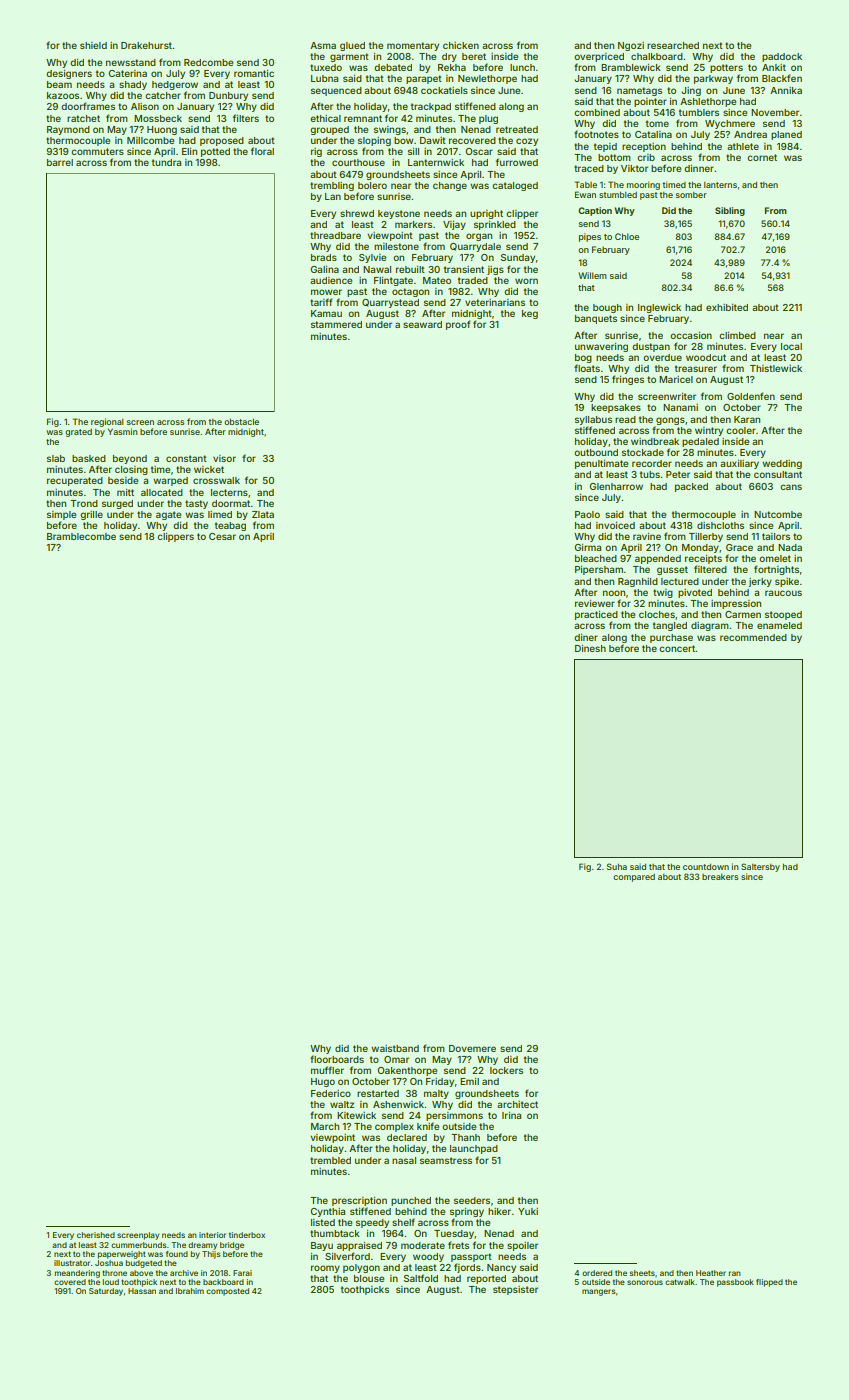 This screenshot has width=849, height=1400. I want to click on teabag, so click(230, 526).
